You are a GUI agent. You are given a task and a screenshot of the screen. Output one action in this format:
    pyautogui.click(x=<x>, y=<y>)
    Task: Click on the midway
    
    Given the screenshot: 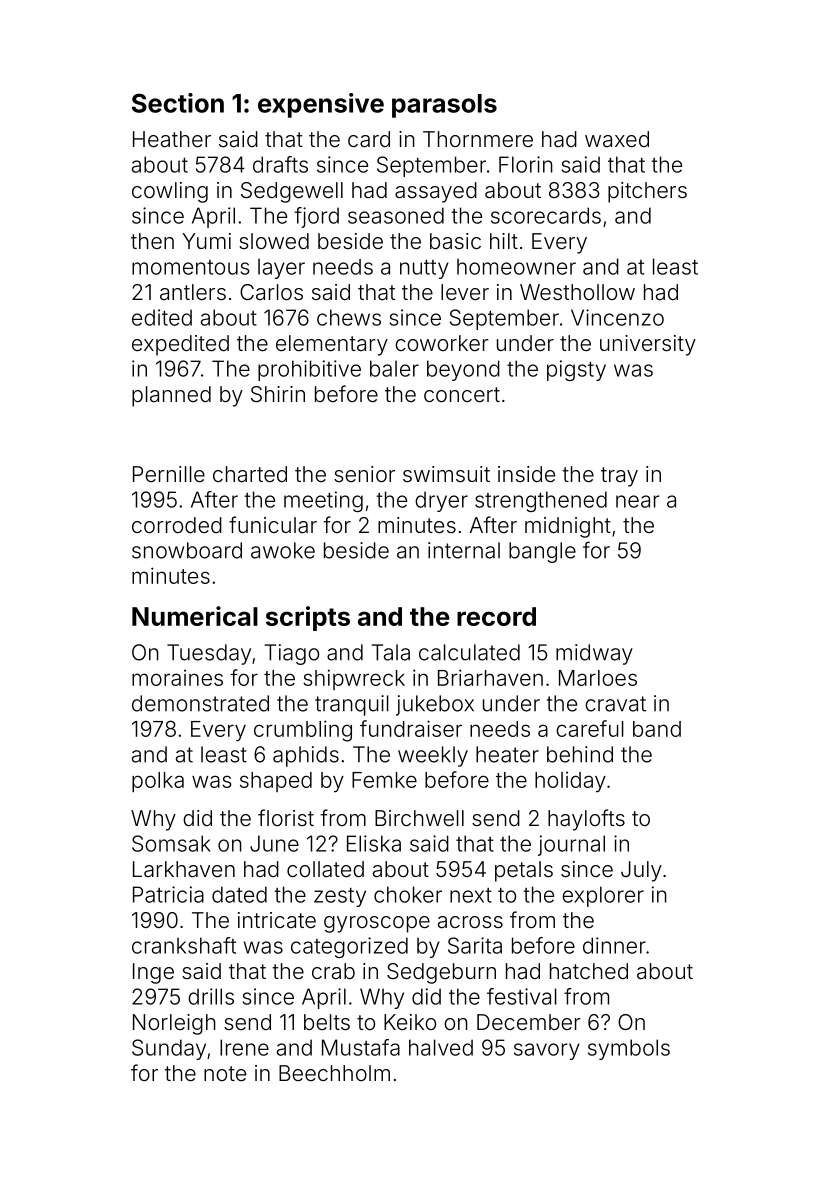 What is the action you would take?
    pyautogui.click(x=594, y=654)
